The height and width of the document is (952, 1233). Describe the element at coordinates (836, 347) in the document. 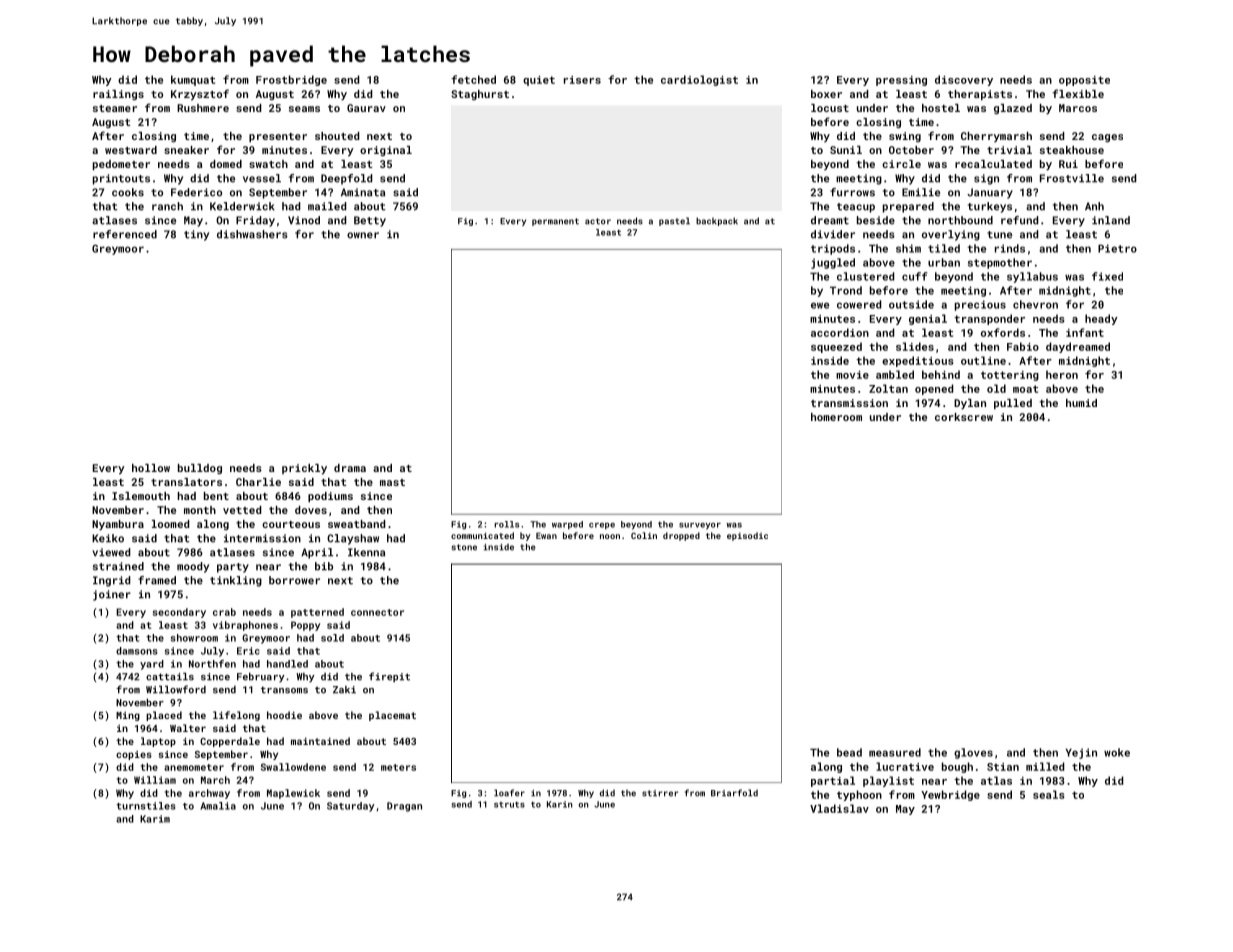

I see `squeezed` at that location.
